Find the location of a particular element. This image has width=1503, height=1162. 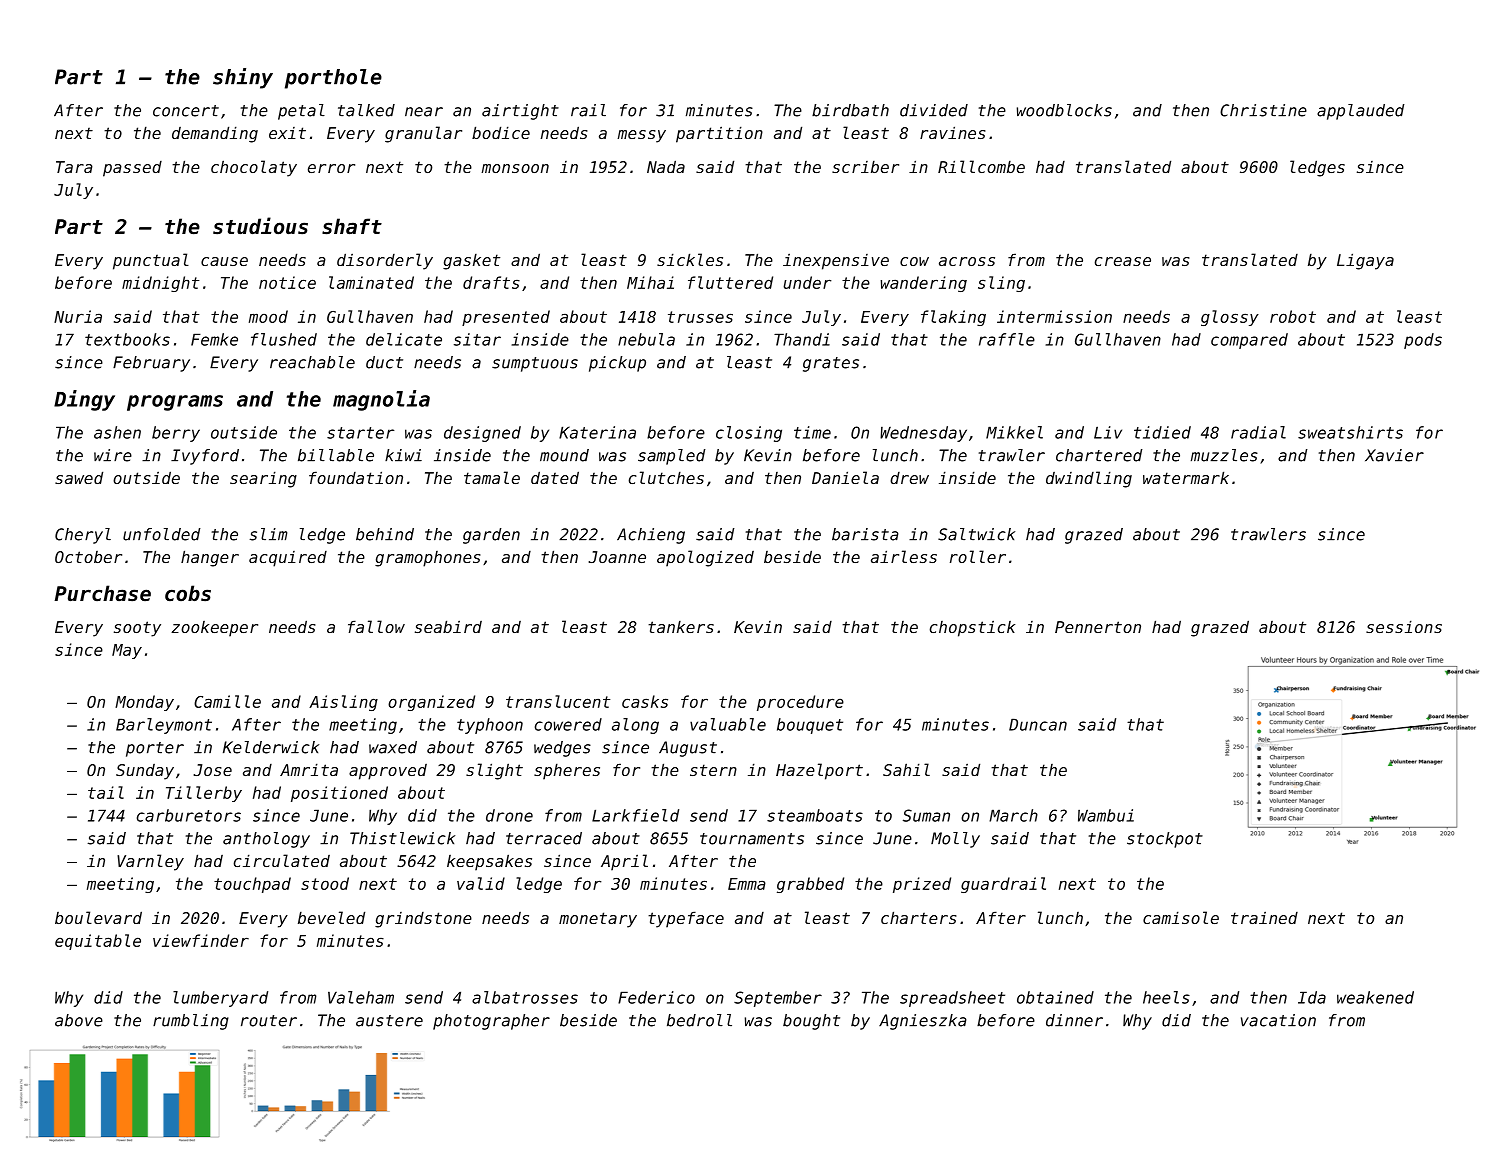

sessions is located at coordinates (1404, 626).
